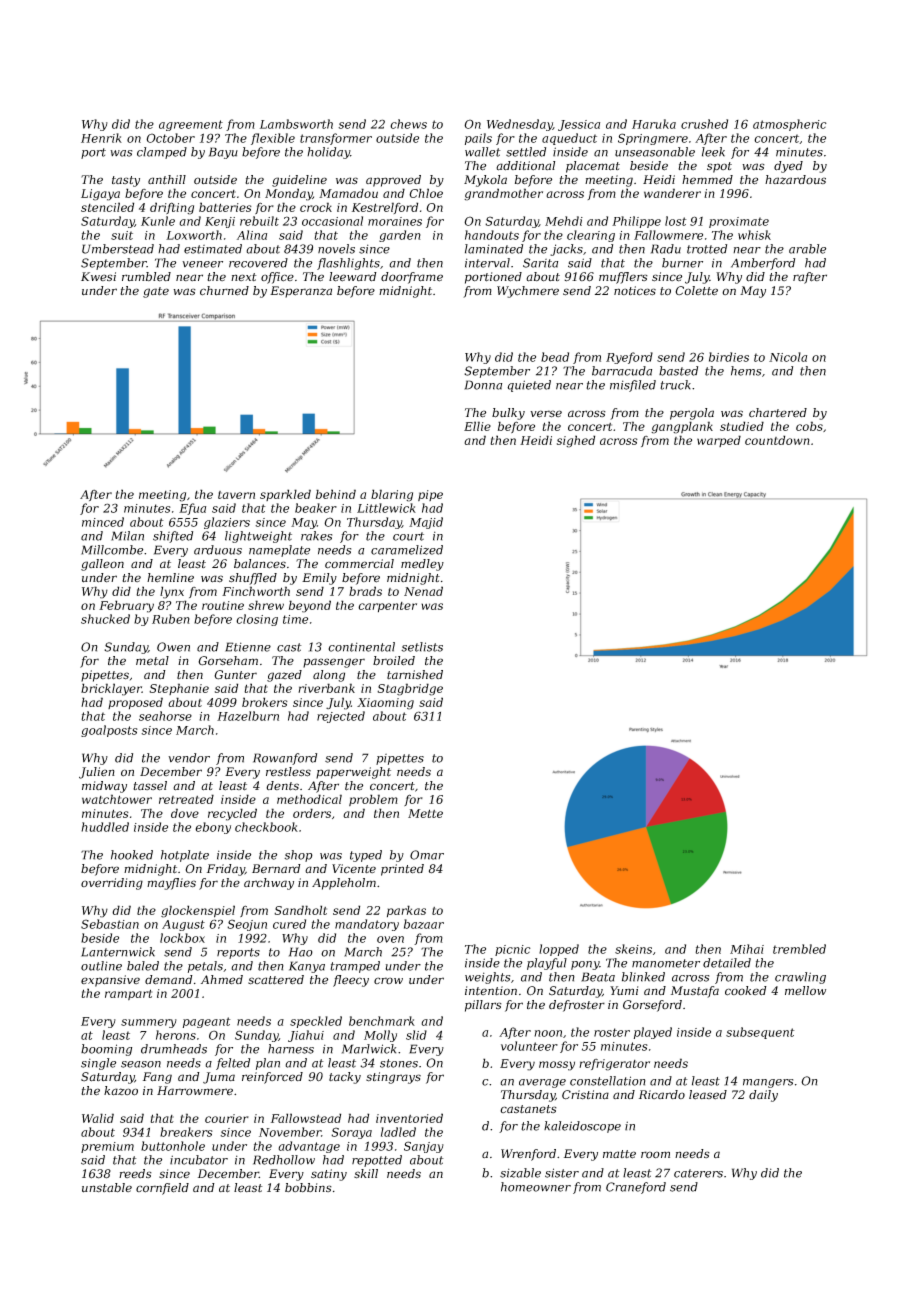  Describe the element at coordinates (536, 1187) in the screenshot. I see `homeowner` at that location.
